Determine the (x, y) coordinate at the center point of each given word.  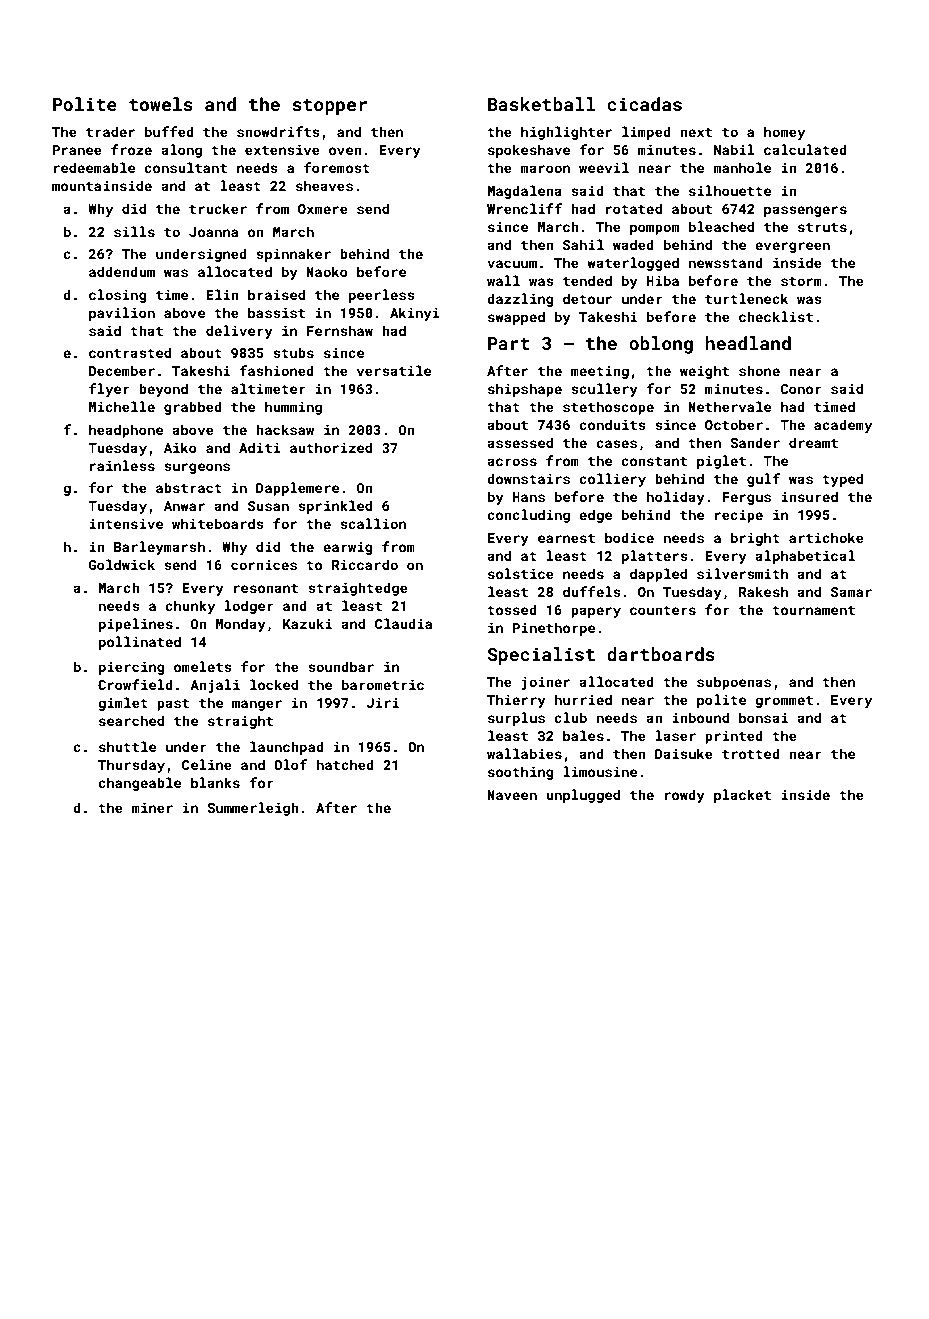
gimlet (123, 704)
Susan (268, 506)
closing (117, 296)
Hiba (662, 280)
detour (587, 298)
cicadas (644, 104)
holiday (676, 498)
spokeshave (529, 151)
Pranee (77, 150)
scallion (373, 523)
